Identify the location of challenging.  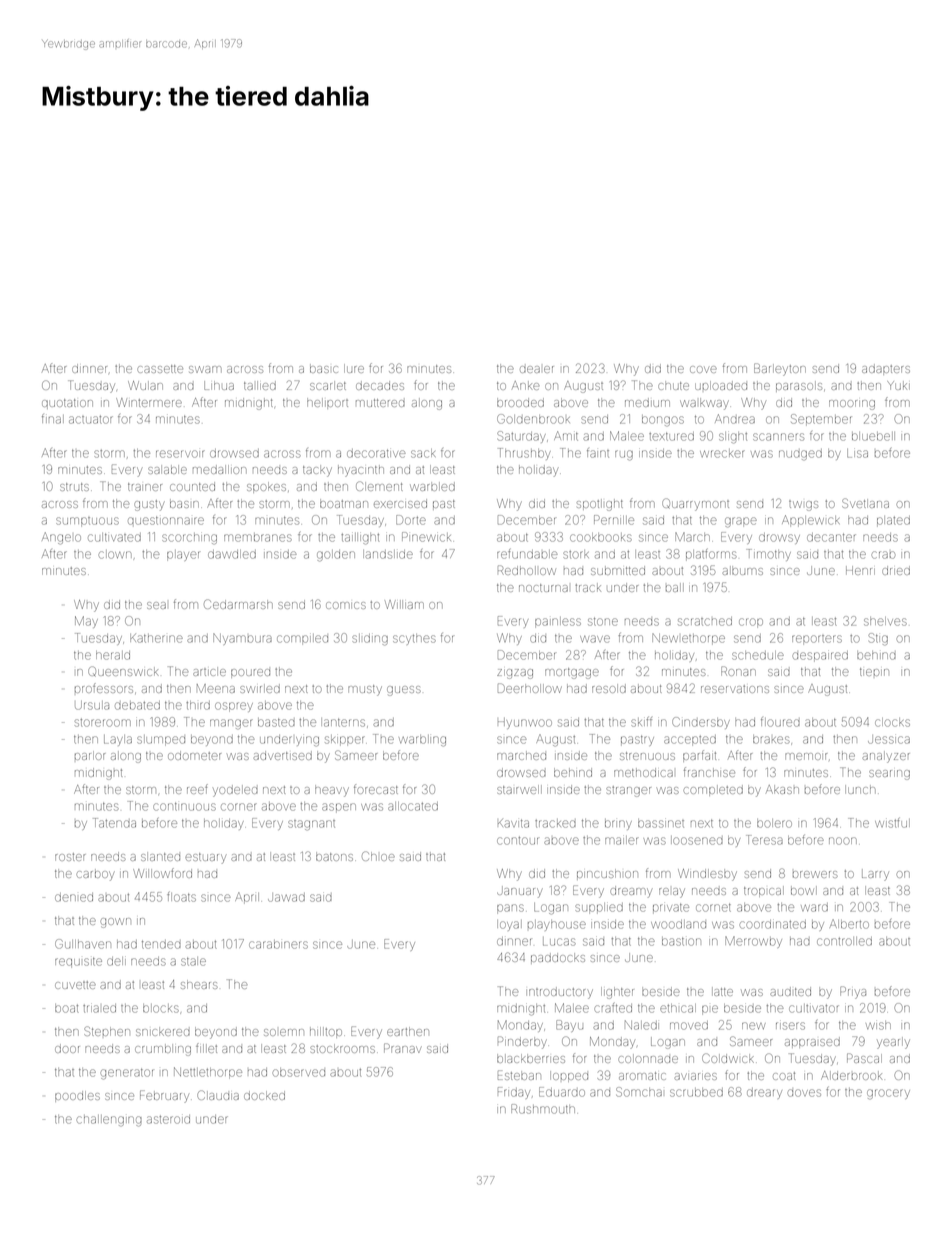
(109, 1120).
